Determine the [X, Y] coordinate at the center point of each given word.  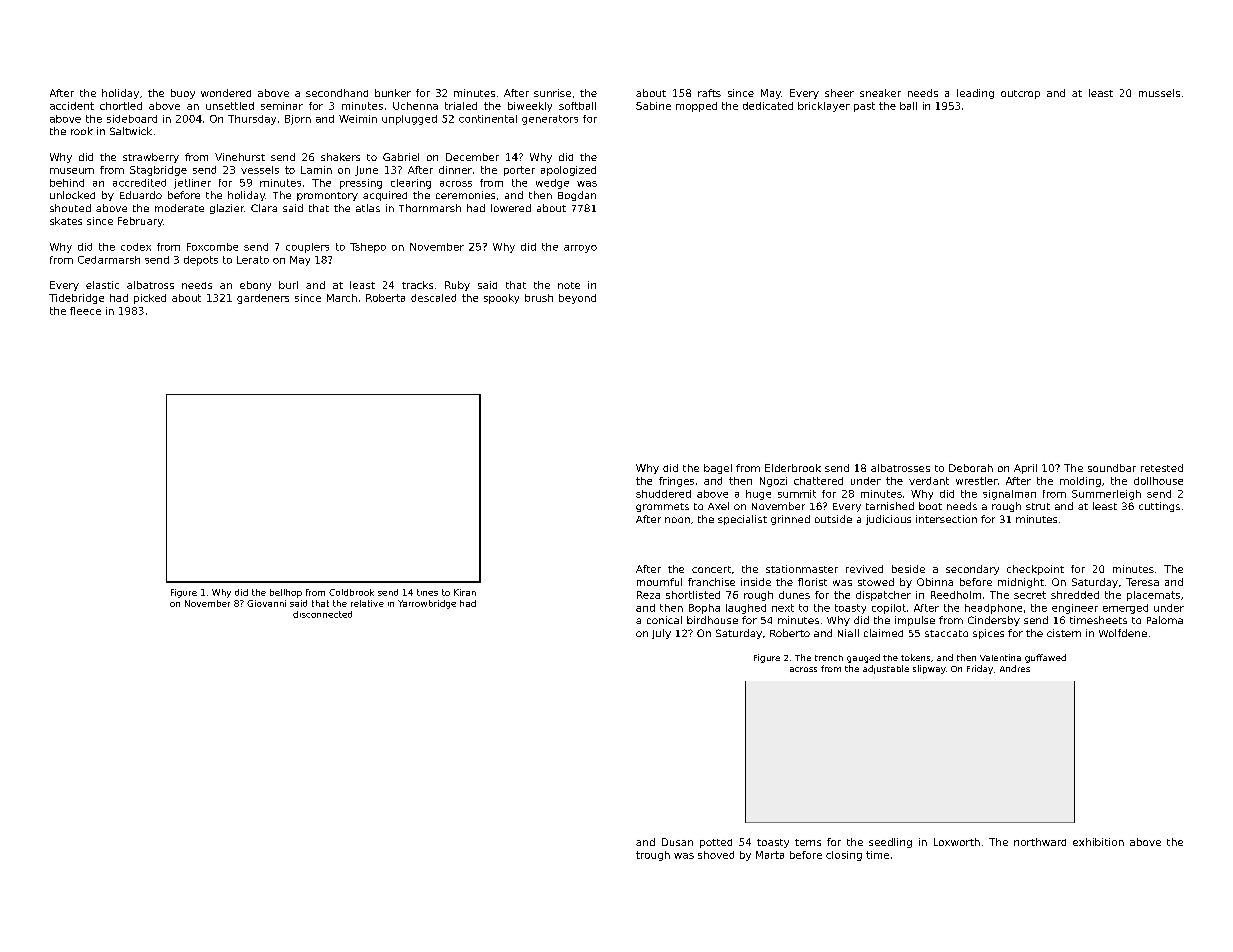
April [1025, 469]
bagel [718, 469]
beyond [577, 299]
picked [150, 299]
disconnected [322, 614]
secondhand [337, 93]
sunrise [552, 93]
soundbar [1112, 468]
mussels [1159, 93]
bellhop [286, 593]
